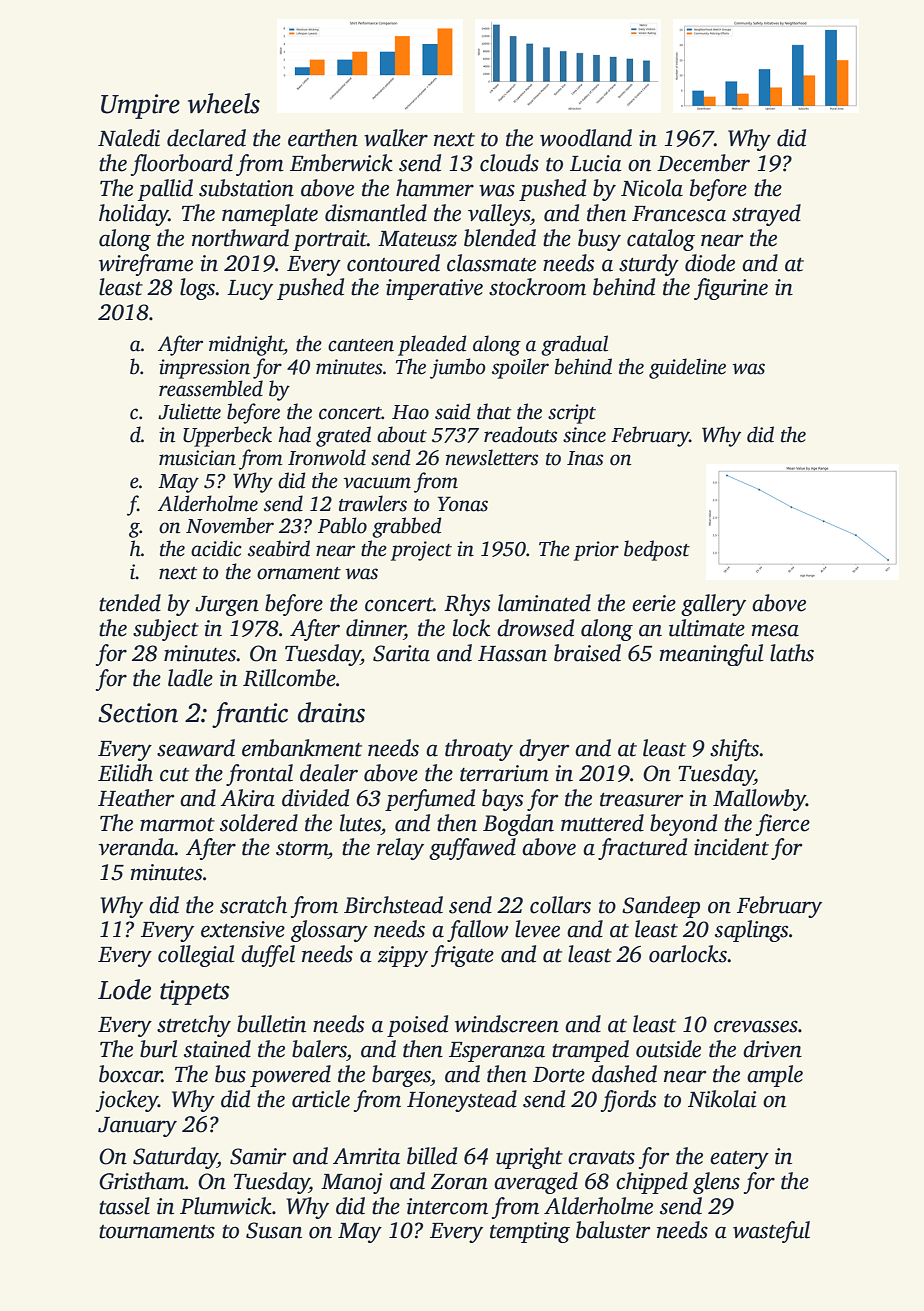  What do you see at coordinates (722, 1099) in the page?
I see `Nikolai` at bounding box center [722, 1099].
